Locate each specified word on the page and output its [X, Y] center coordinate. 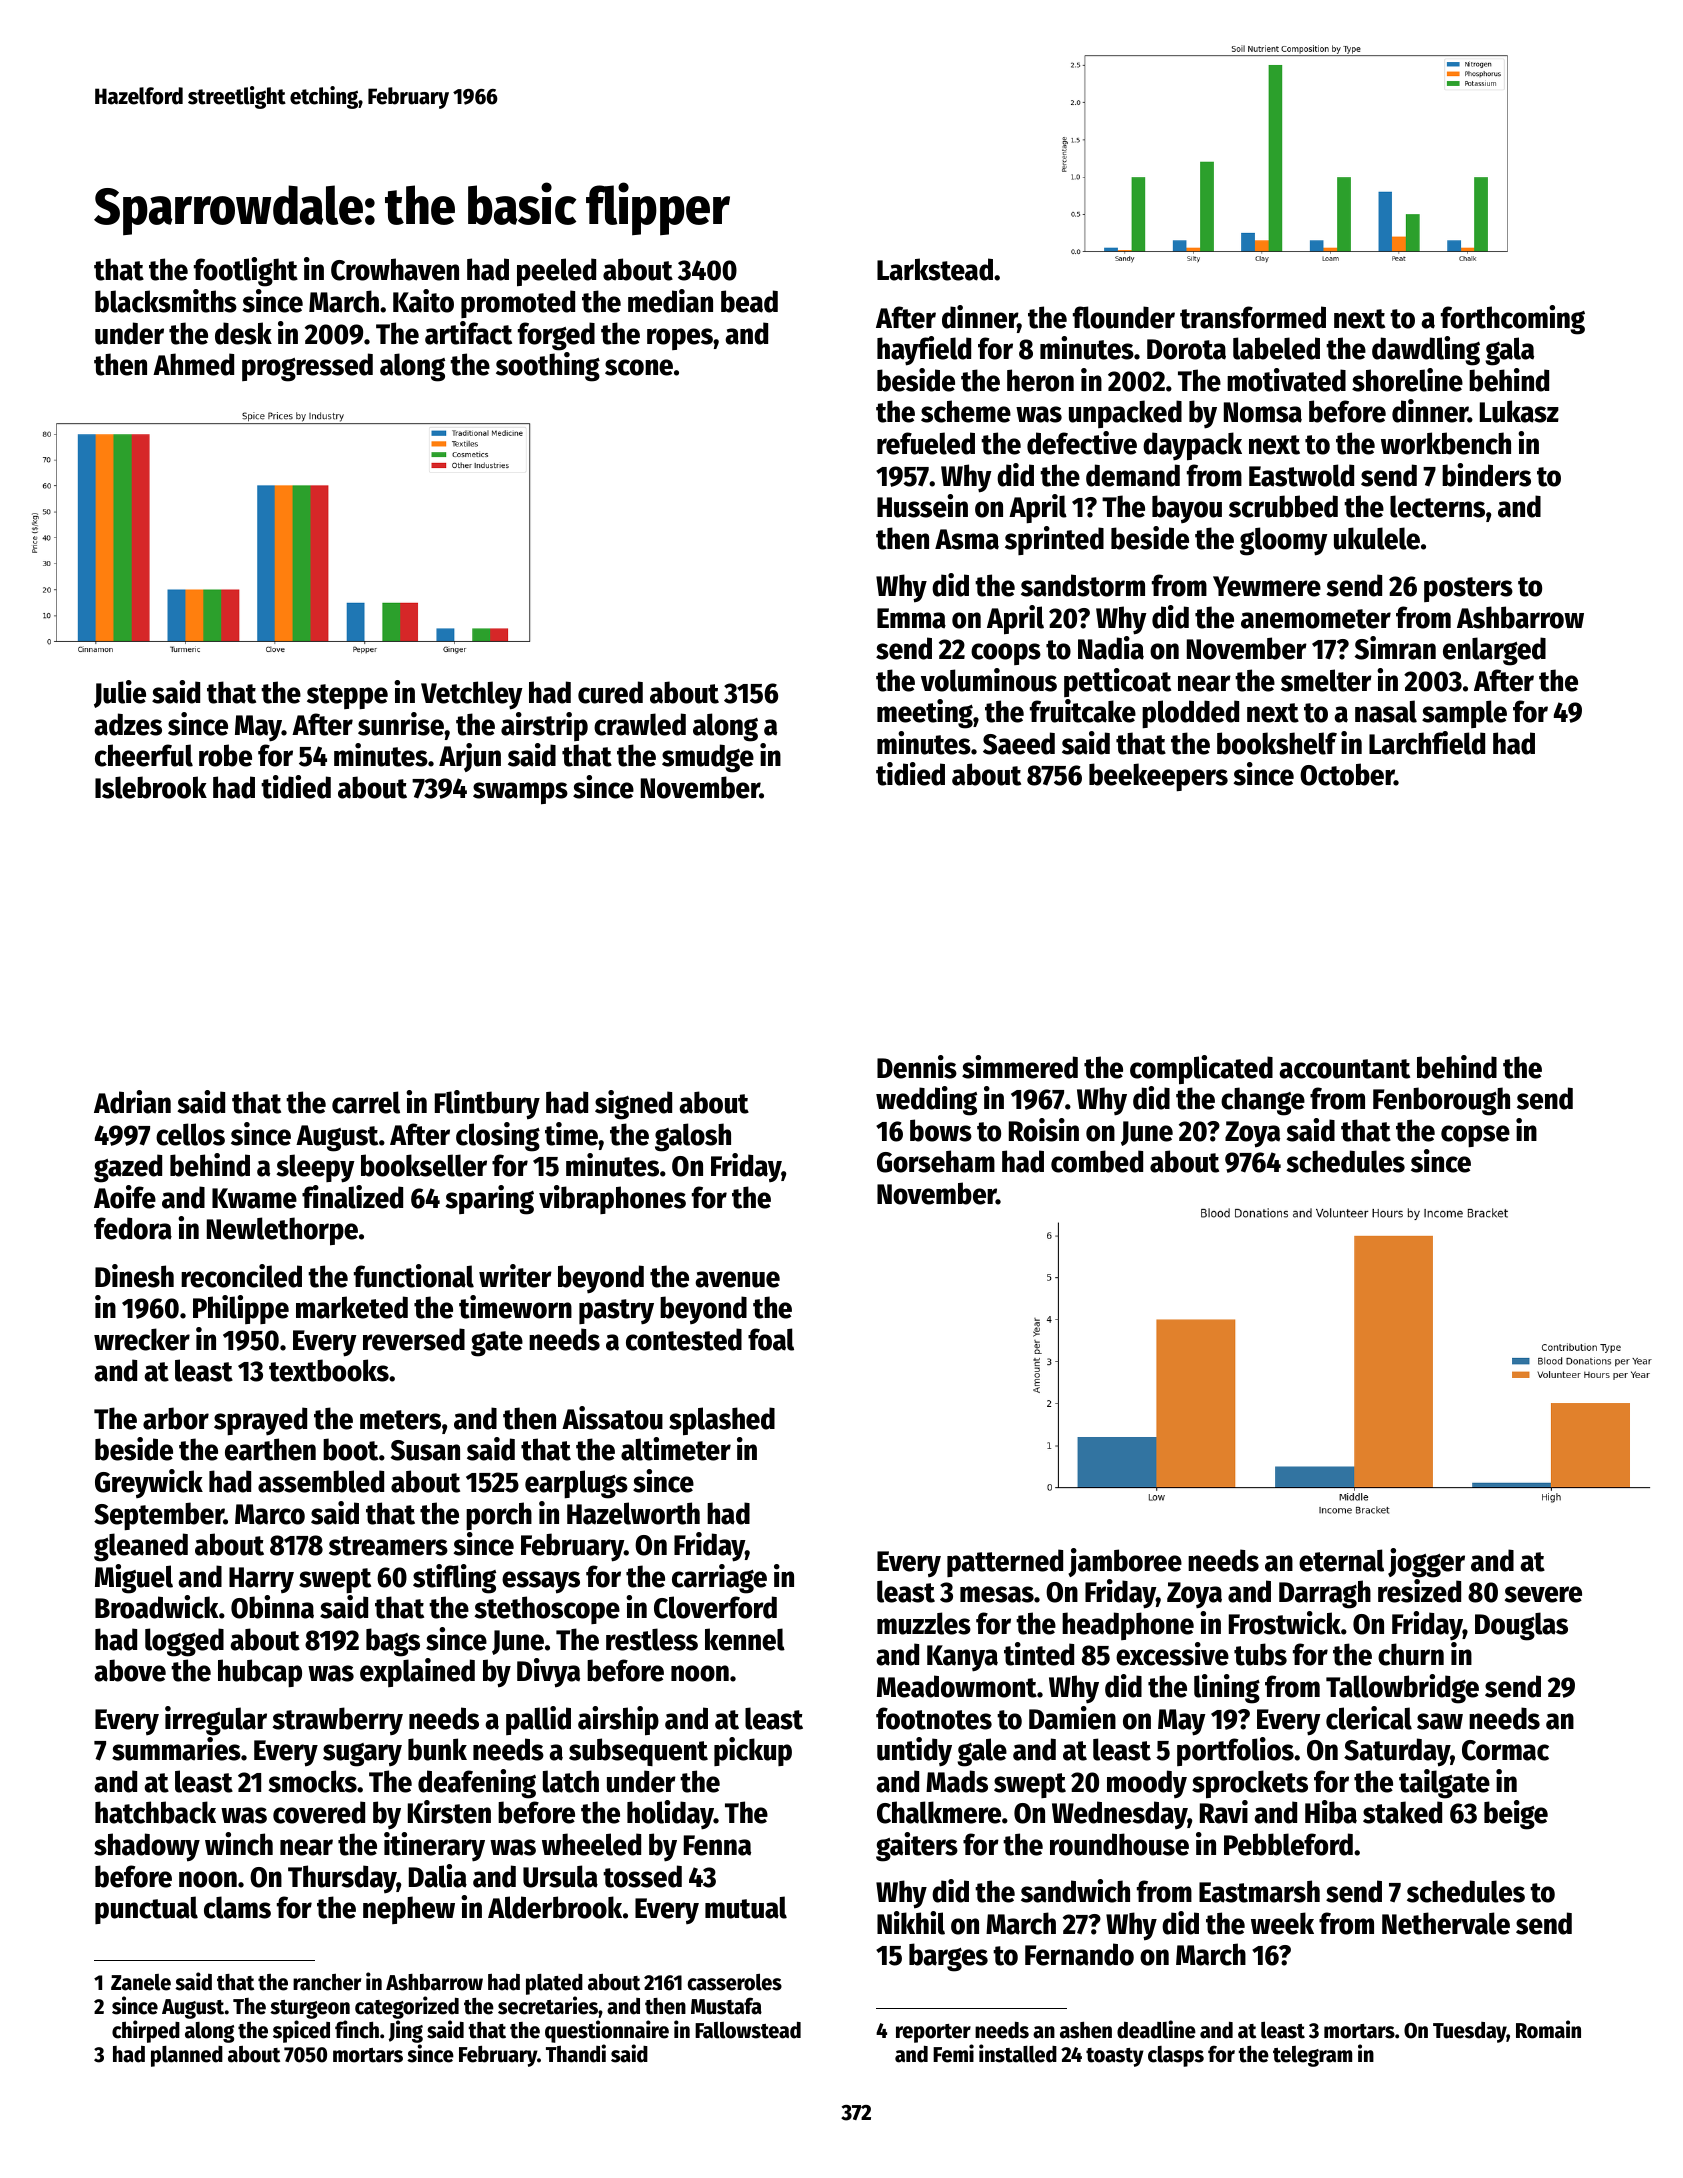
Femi [953, 2053]
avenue [737, 1279]
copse [1475, 1136]
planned [187, 2056]
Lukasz [1519, 411]
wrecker [142, 1339]
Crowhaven [395, 269]
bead [749, 301]
